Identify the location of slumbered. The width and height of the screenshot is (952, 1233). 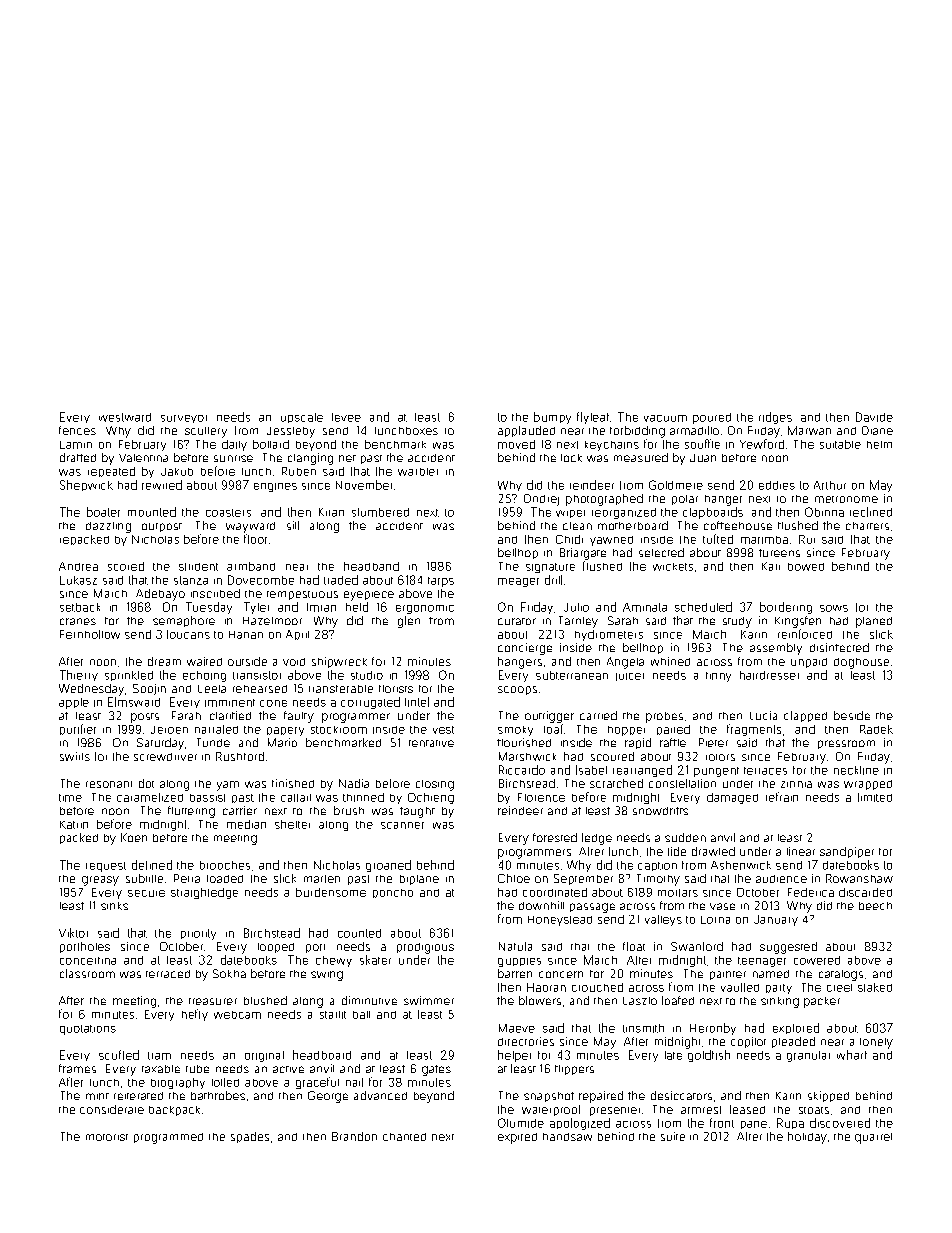
(380, 512).
